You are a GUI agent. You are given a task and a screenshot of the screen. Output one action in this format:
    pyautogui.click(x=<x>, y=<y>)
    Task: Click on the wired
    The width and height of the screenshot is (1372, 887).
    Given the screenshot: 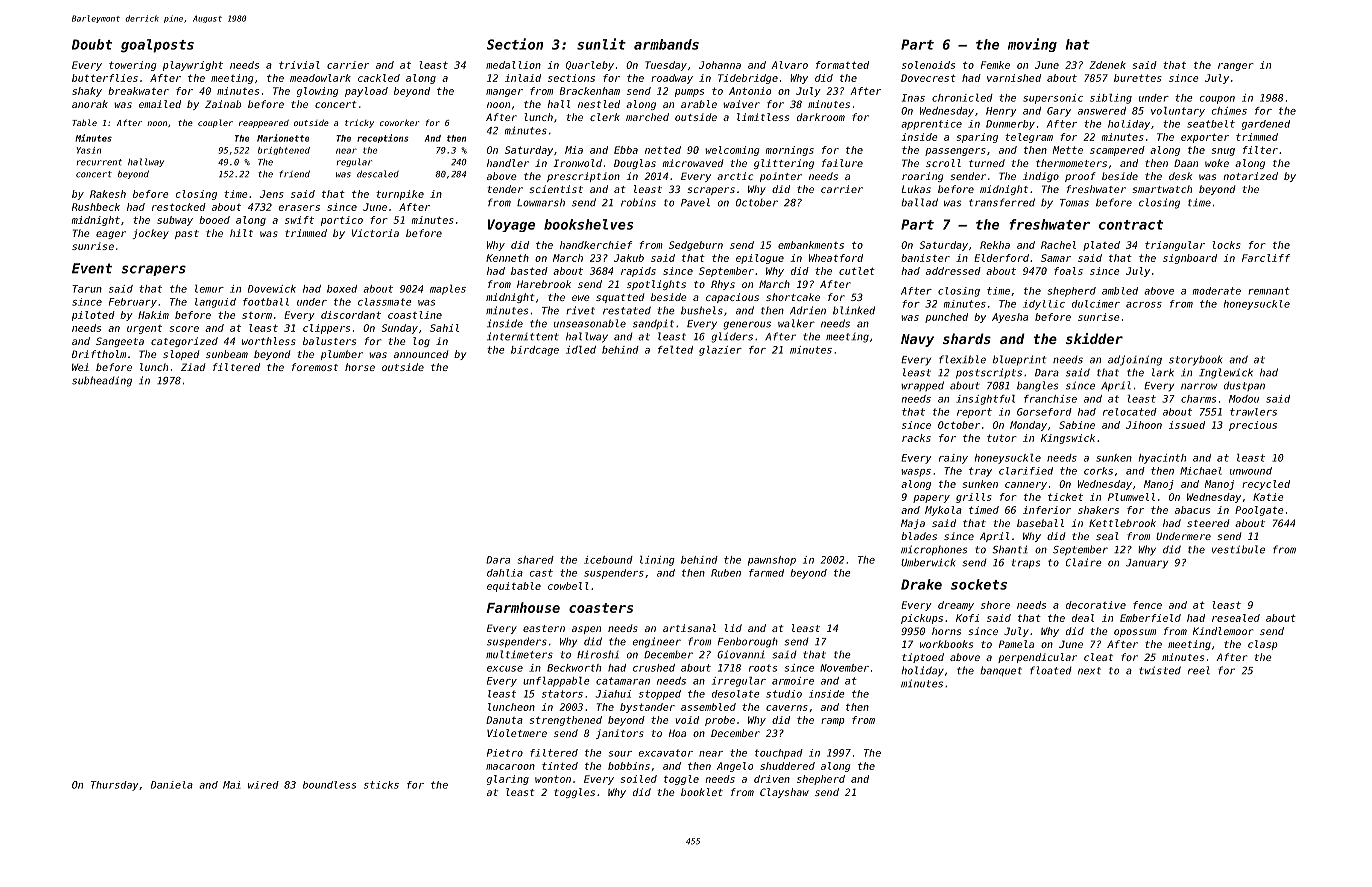 What is the action you would take?
    pyautogui.click(x=263, y=785)
